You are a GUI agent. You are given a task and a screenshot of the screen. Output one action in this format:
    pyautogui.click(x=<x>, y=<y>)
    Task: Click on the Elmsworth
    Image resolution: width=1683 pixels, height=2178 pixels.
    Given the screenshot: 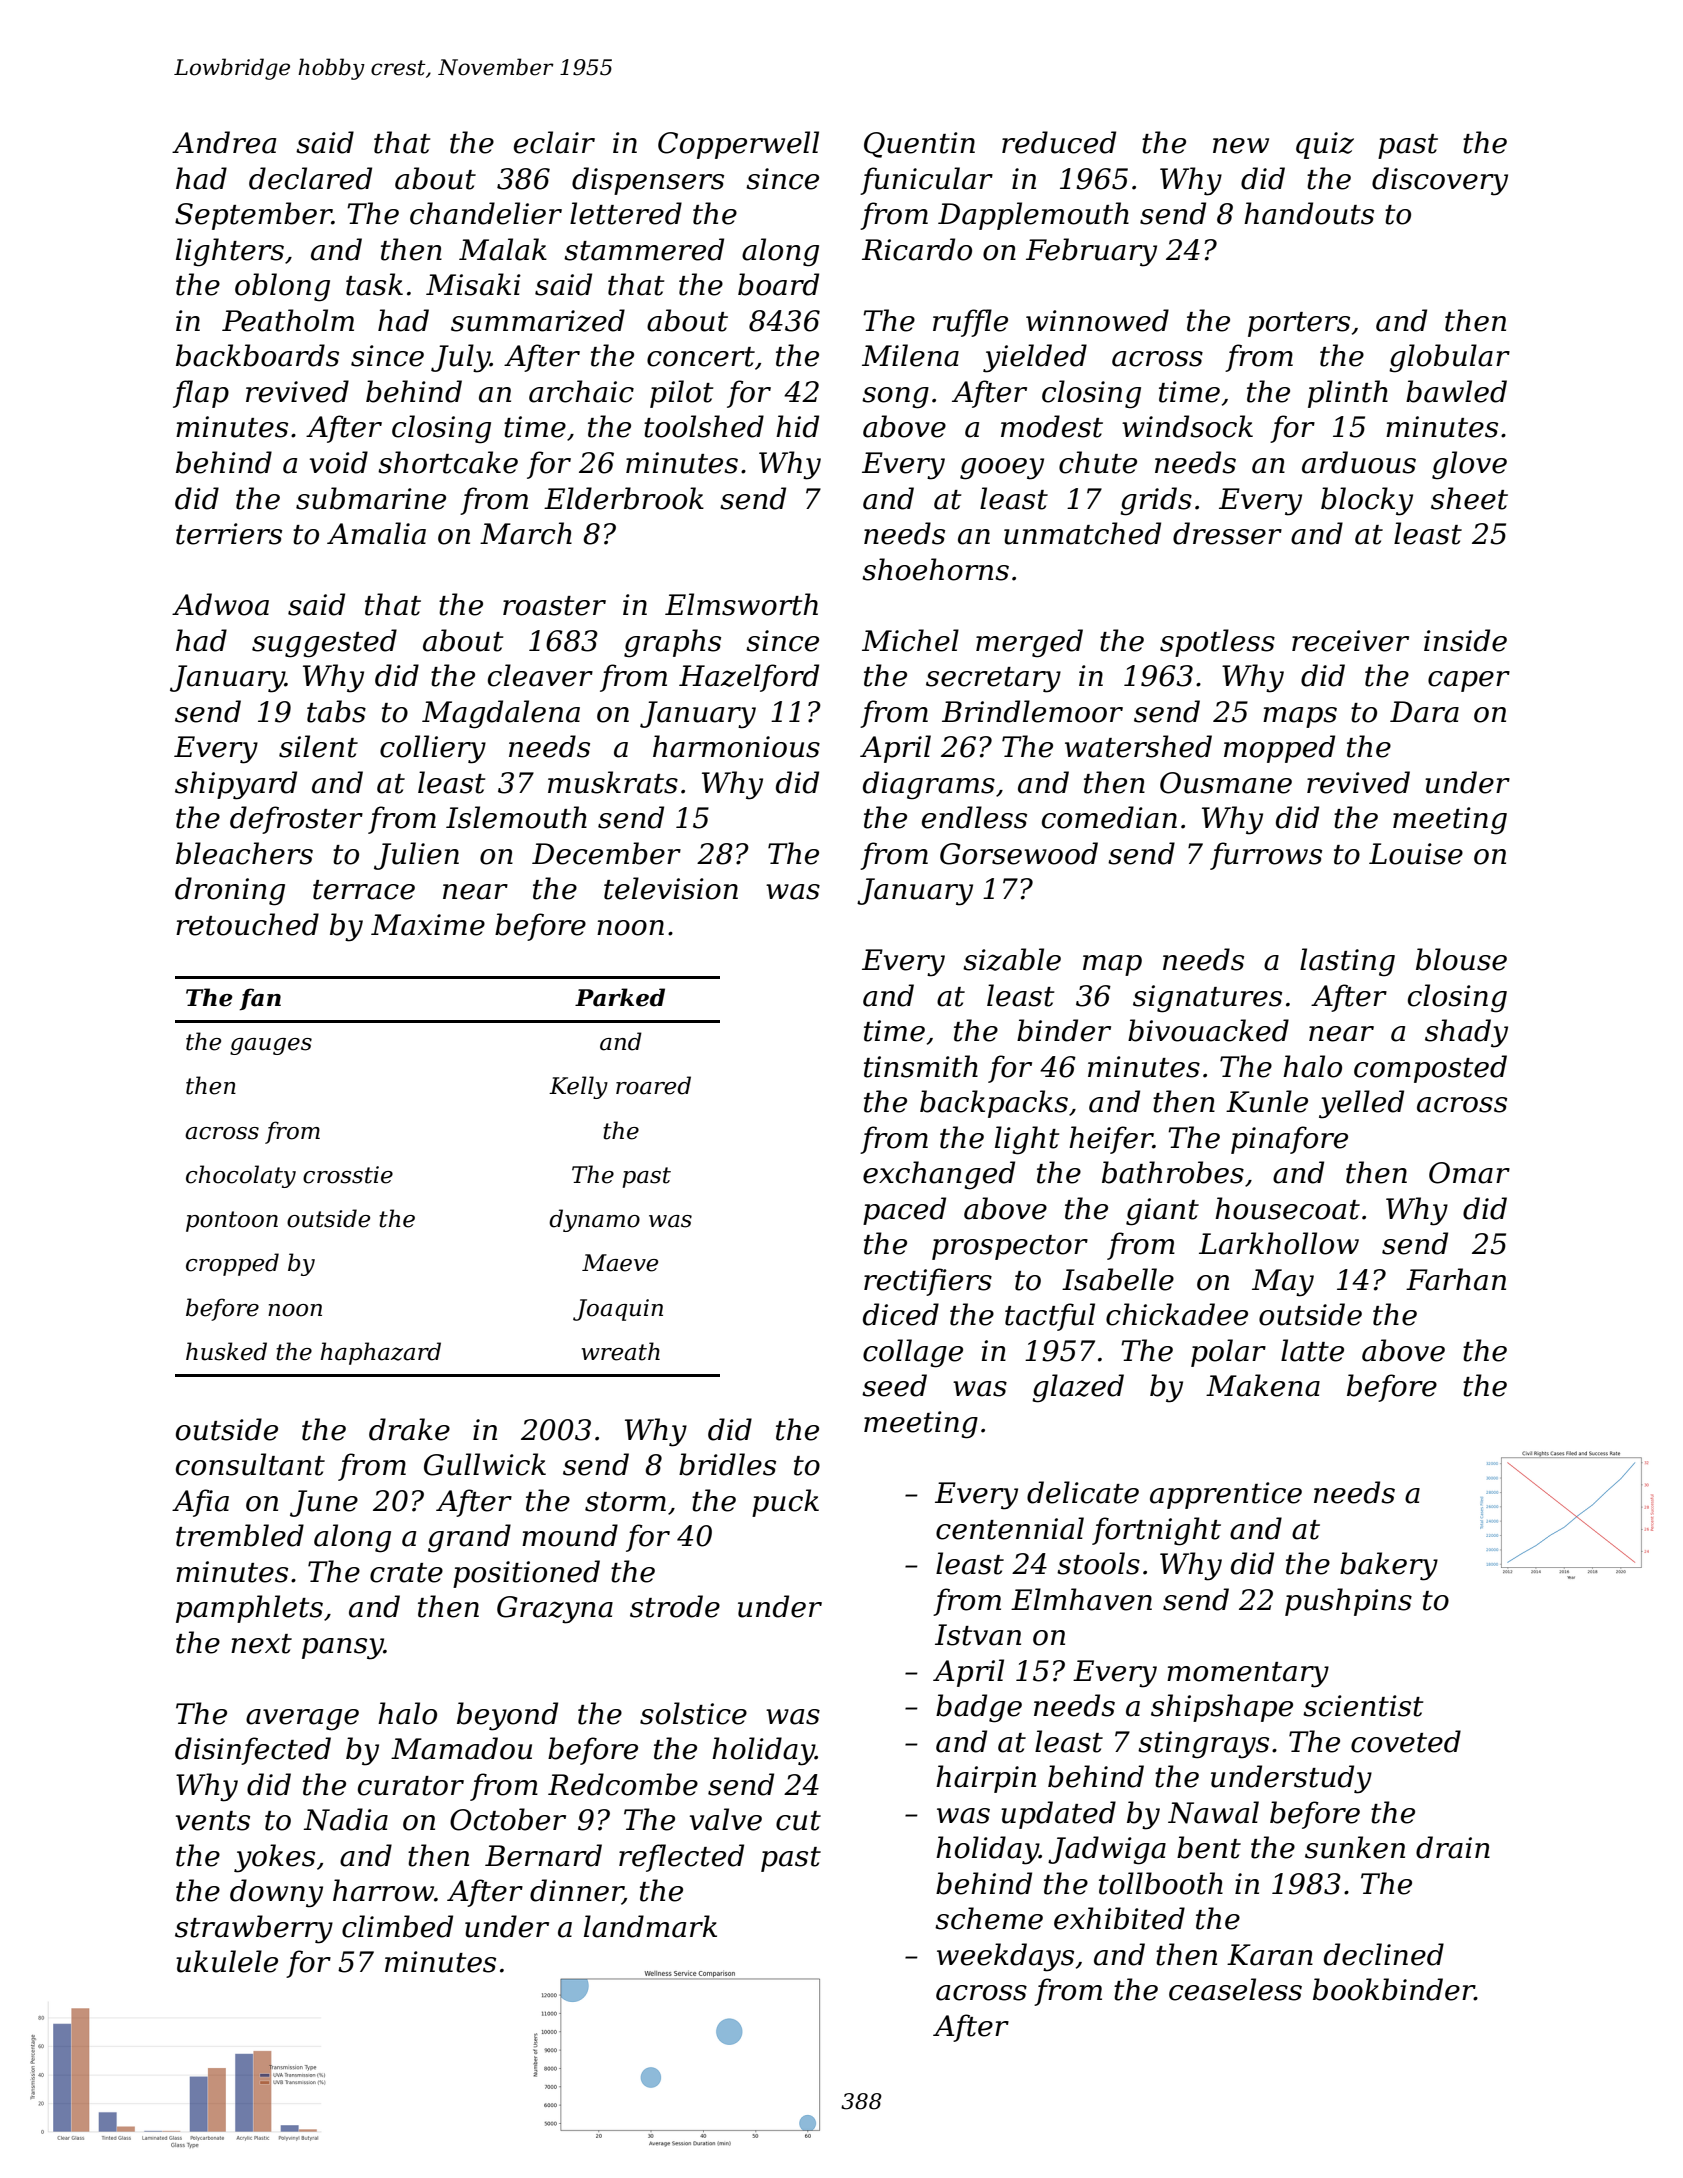 What is the action you would take?
    pyautogui.click(x=741, y=604)
